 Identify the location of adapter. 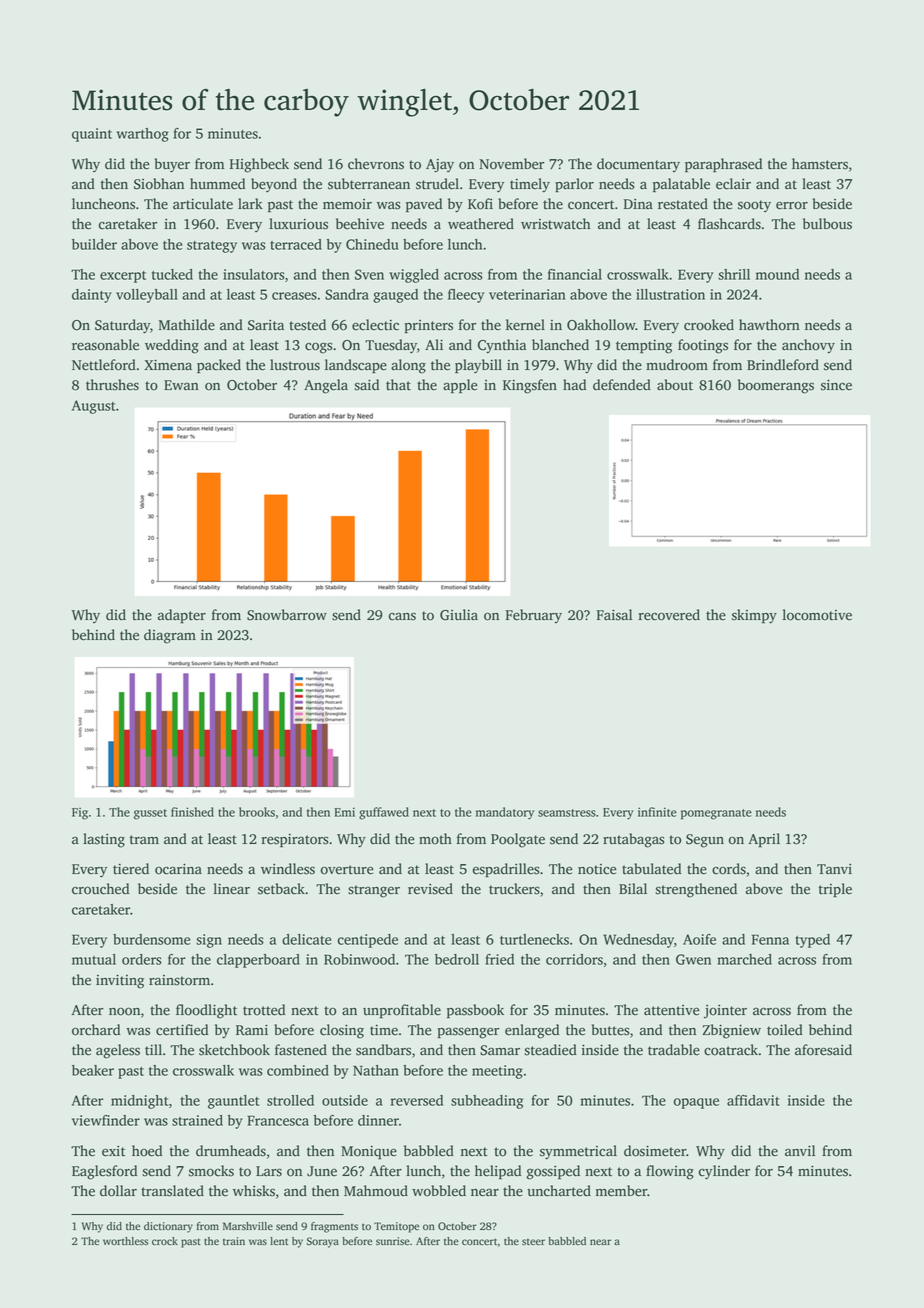
(182, 616).
